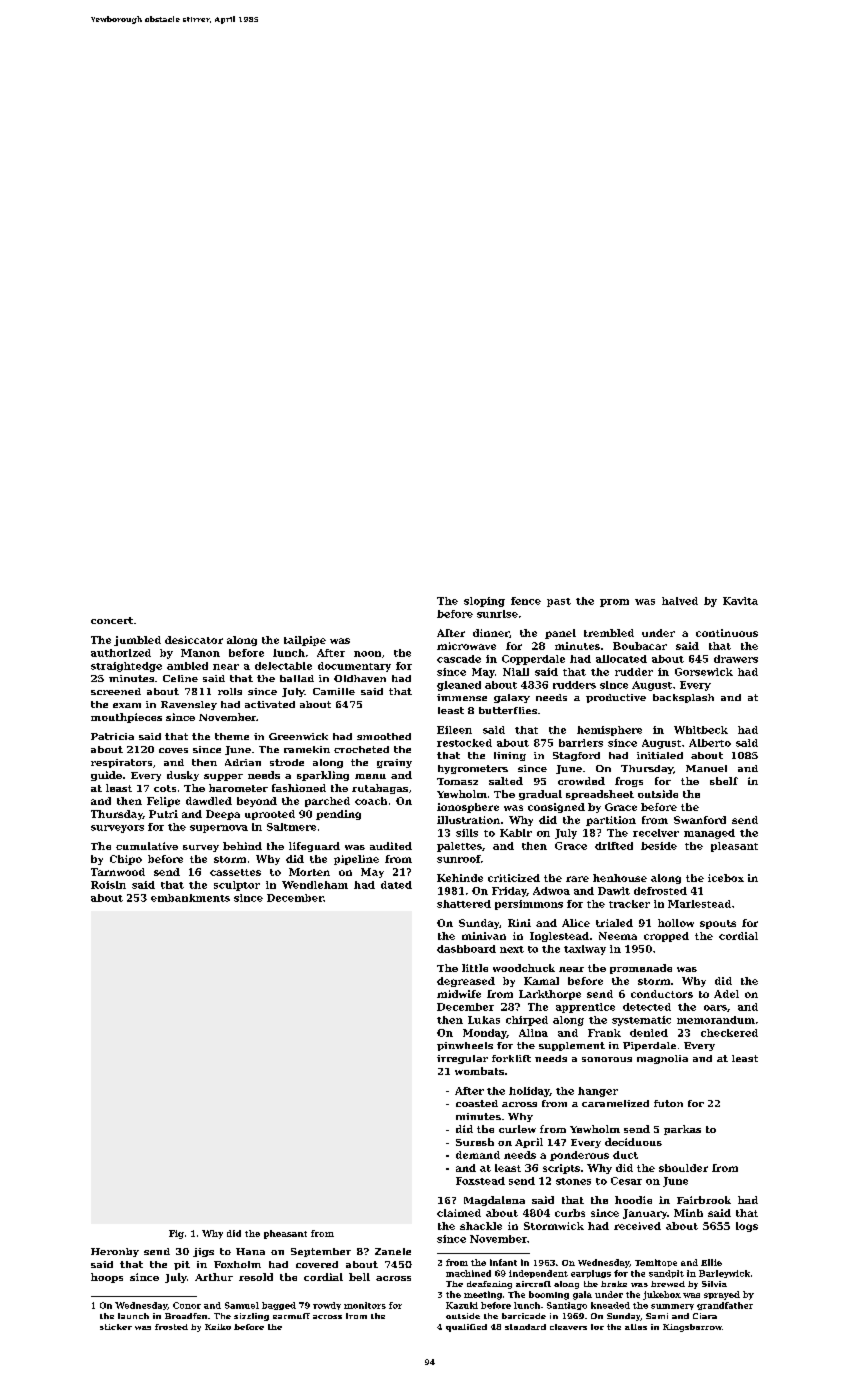 Image resolution: width=849 pixels, height=1400 pixels. I want to click on desiccator, so click(194, 640).
